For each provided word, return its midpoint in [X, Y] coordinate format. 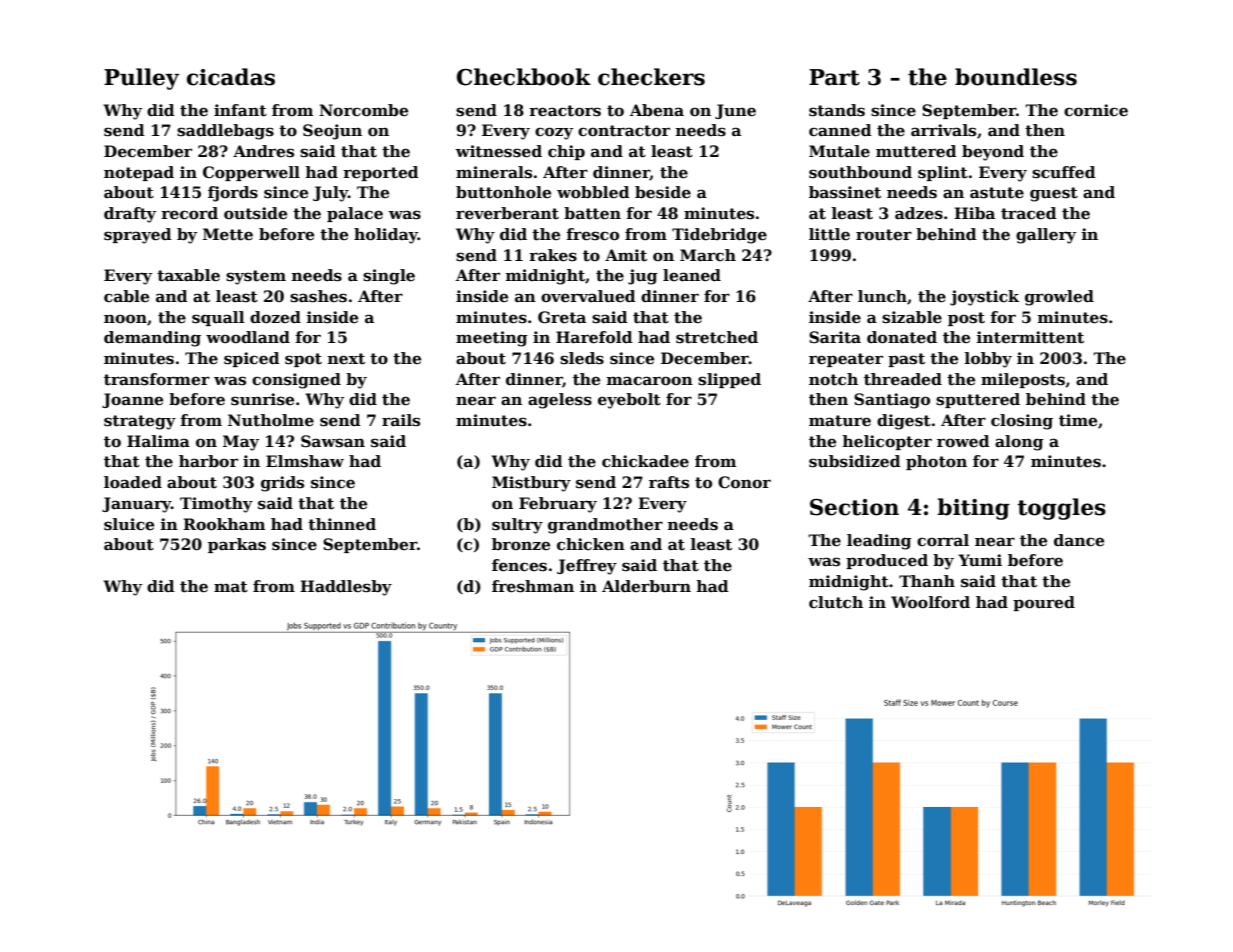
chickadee [645, 461]
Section [854, 507]
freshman [533, 586]
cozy [554, 133]
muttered [916, 151]
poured [1044, 603]
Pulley [141, 79]
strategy [140, 422]
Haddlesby [346, 588]
